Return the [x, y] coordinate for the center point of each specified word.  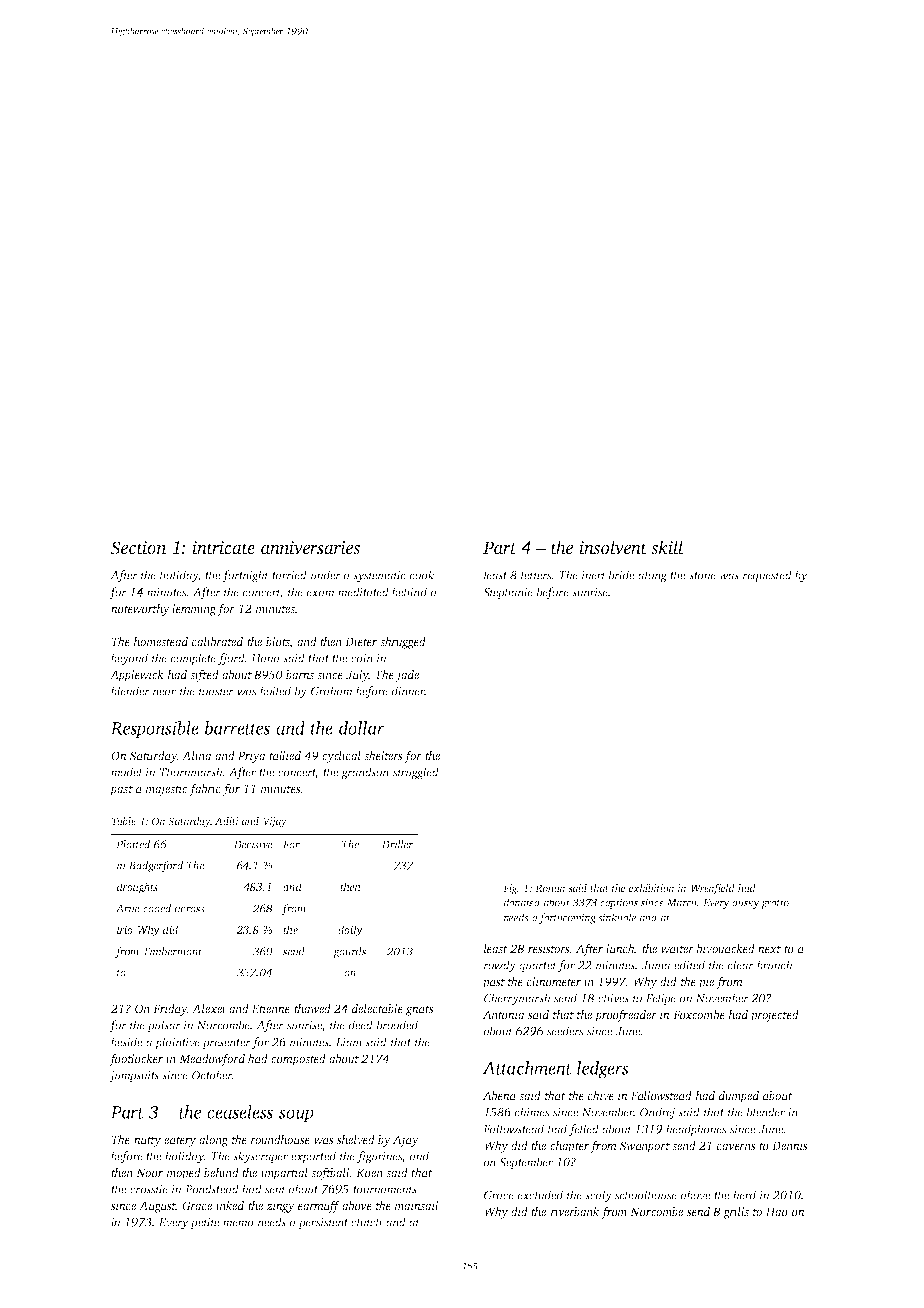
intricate [223, 548]
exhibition [652, 888]
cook [422, 575]
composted [298, 1060]
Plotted [133, 844]
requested [767, 576]
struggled [416, 773]
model [126, 772]
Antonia [504, 1014]
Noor [149, 1172]
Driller [398, 844]
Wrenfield [713, 889]
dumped [739, 1097]
